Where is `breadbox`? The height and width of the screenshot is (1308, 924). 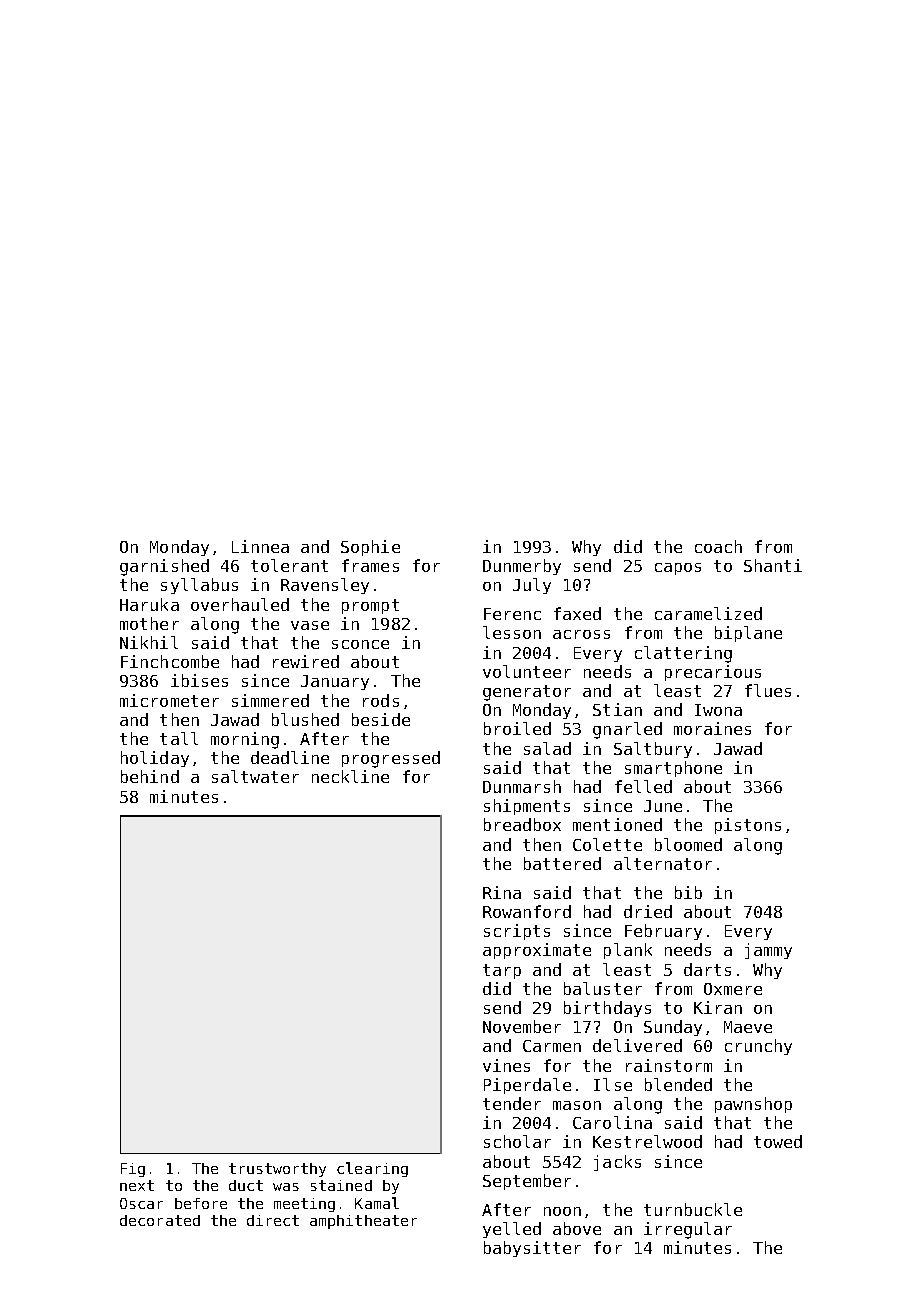 breadbox is located at coordinates (522, 824).
